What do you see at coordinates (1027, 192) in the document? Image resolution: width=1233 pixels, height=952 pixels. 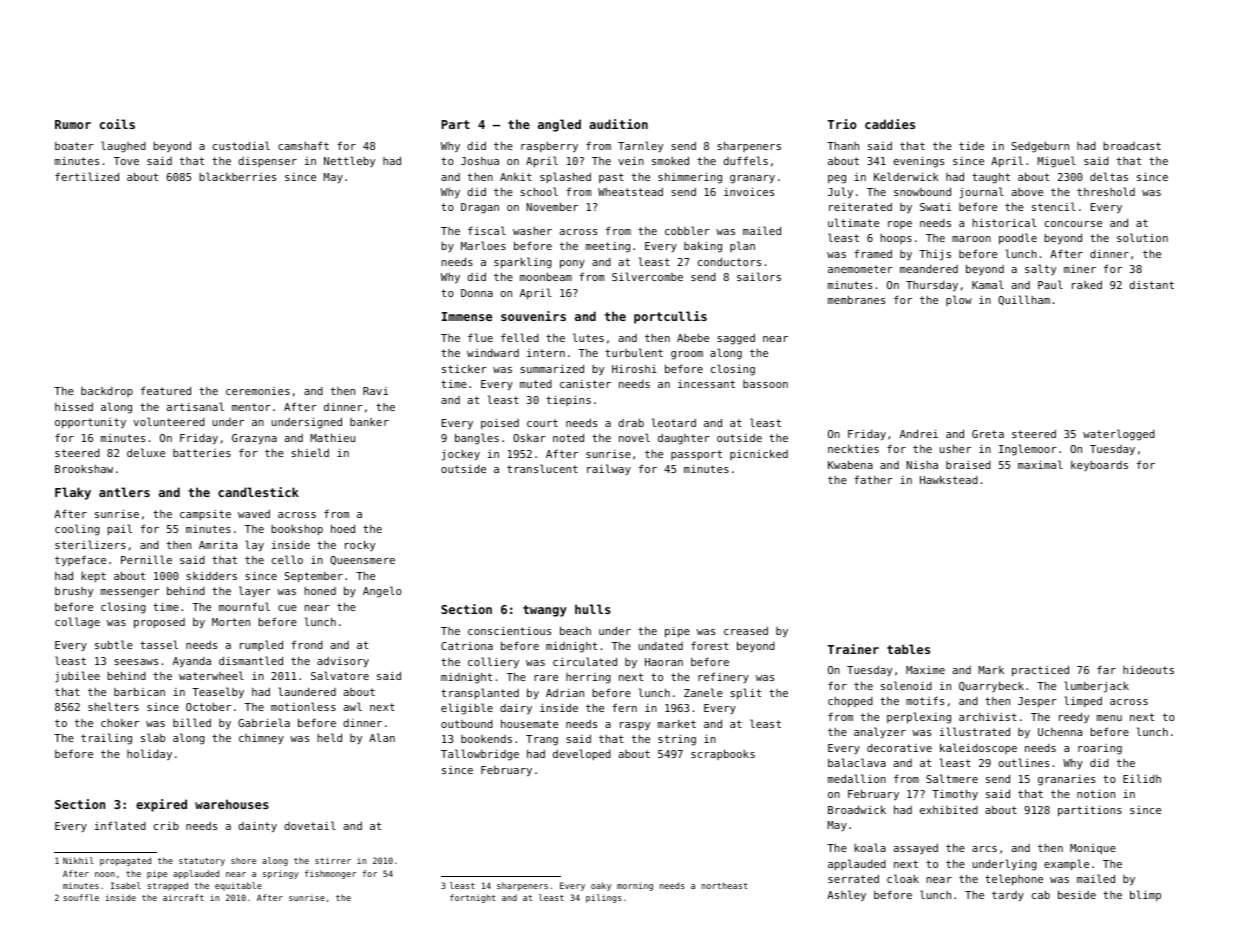 I see `above` at bounding box center [1027, 192].
